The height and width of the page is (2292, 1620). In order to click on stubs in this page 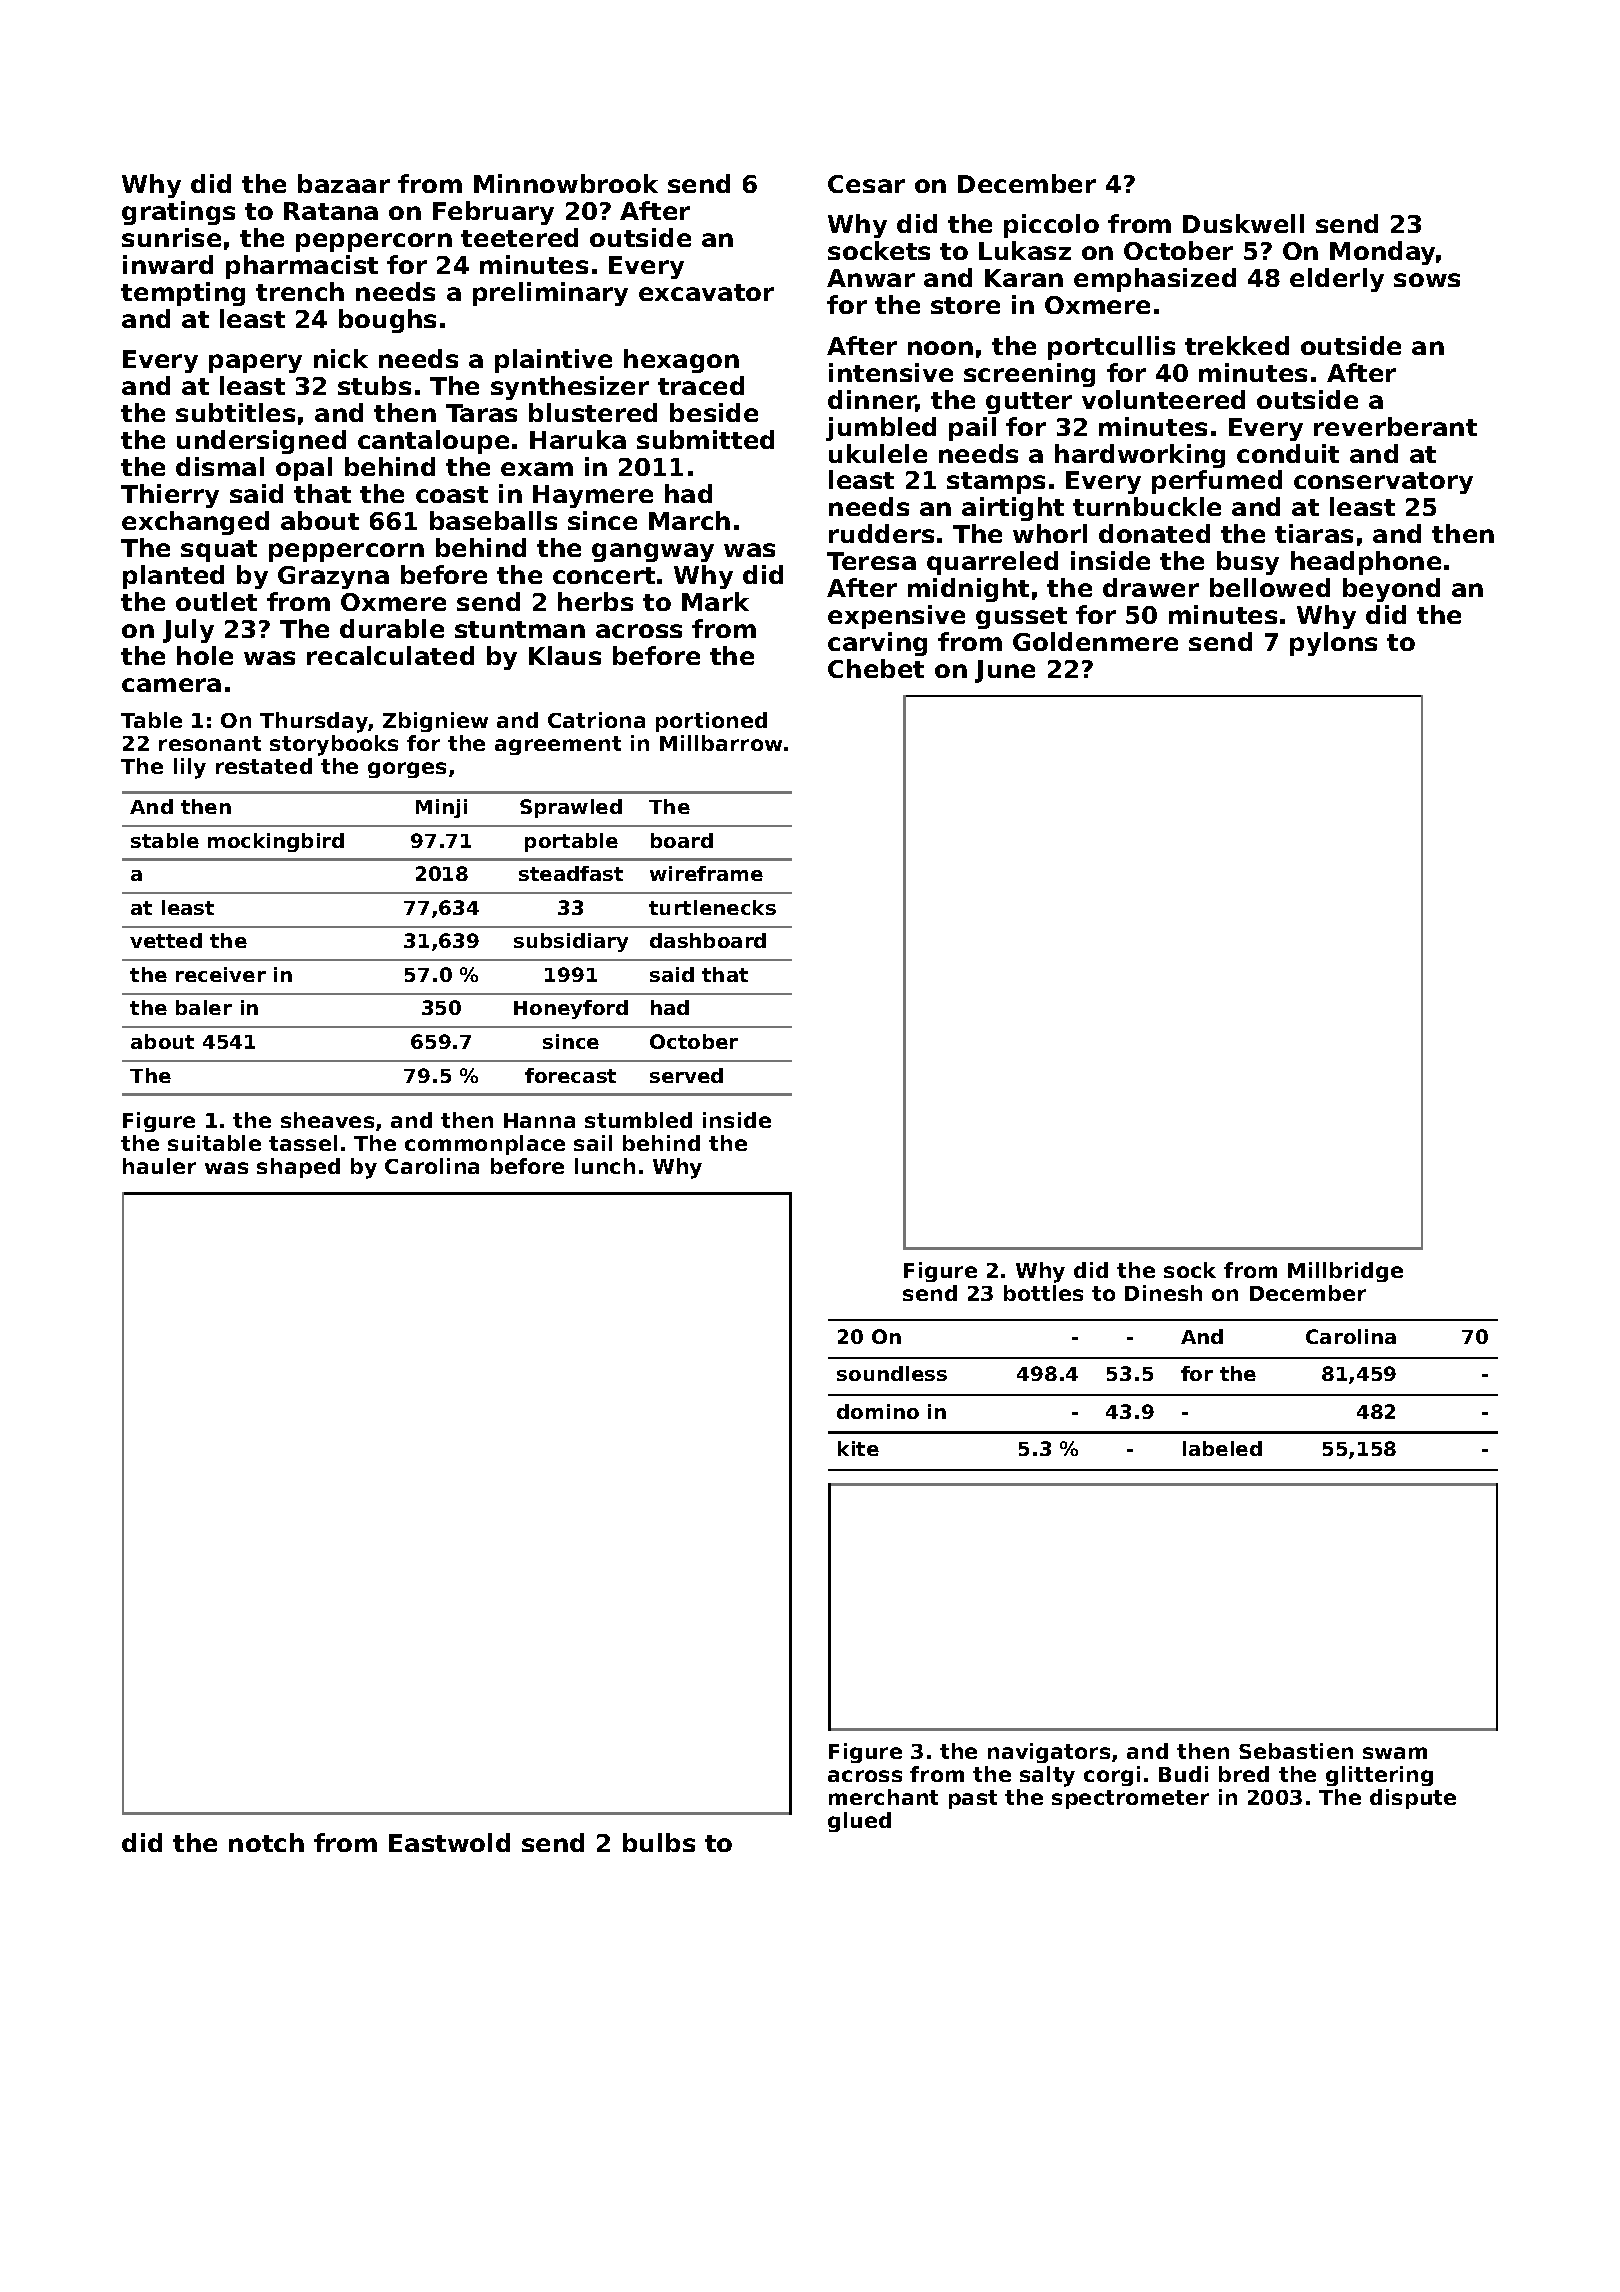, I will do `click(374, 385)`.
